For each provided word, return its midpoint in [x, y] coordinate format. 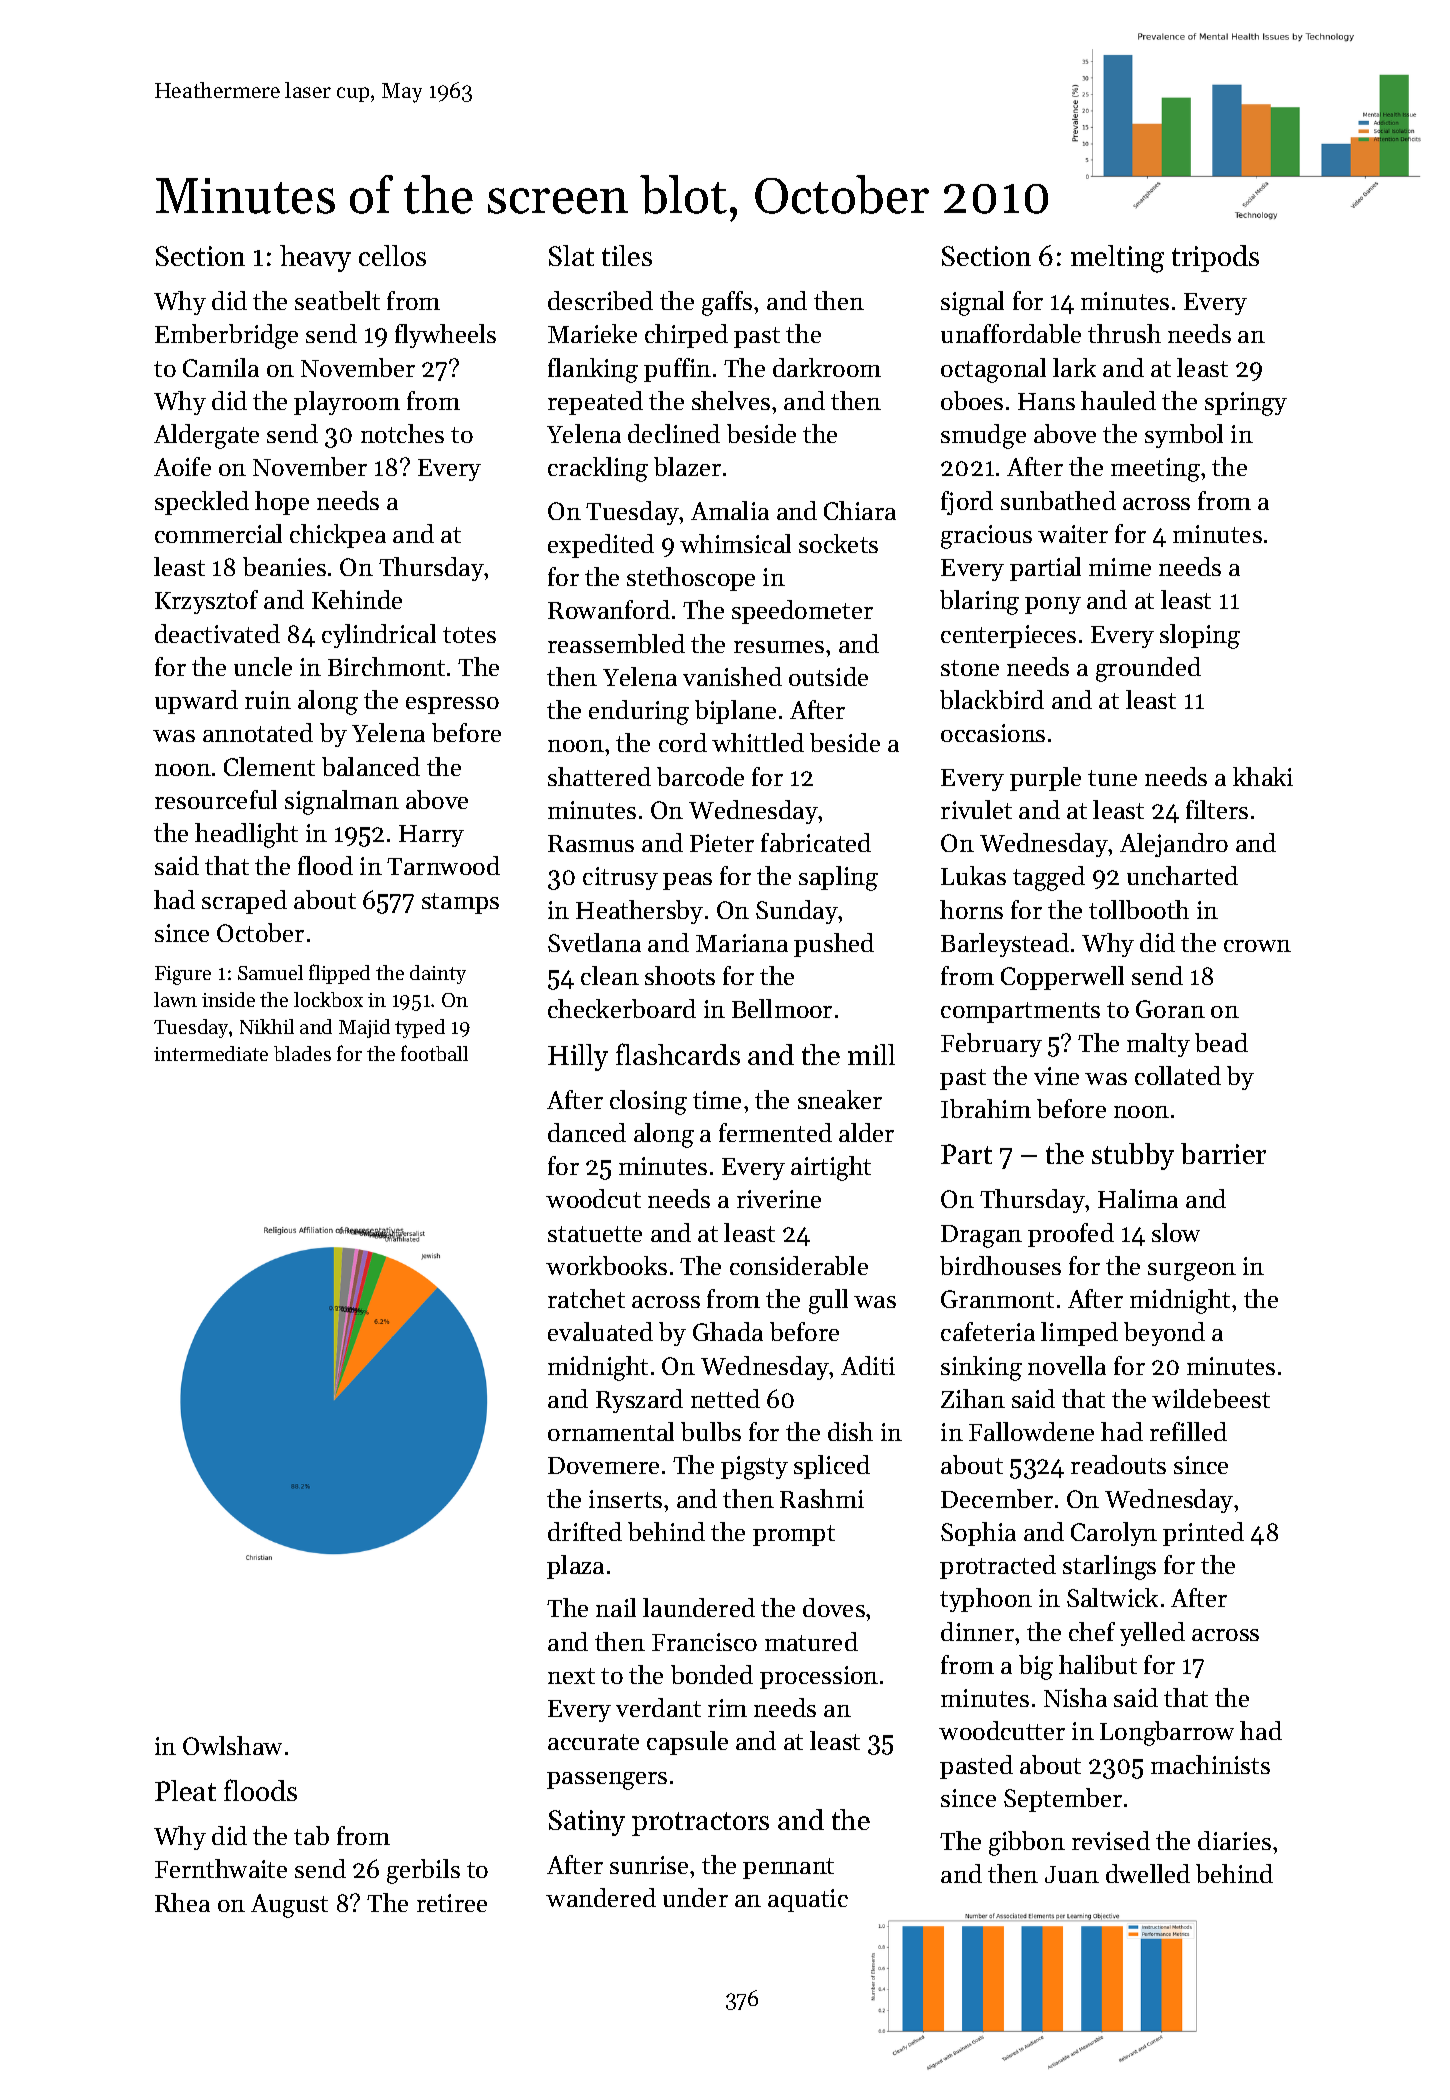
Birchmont [386, 666]
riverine [779, 1199]
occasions [993, 733]
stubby [1133, 1156]
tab [311, 1835]
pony [1053, 605]
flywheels [445, 336]
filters [1217, 809]
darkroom [827, 367]
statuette [595, 1234]
